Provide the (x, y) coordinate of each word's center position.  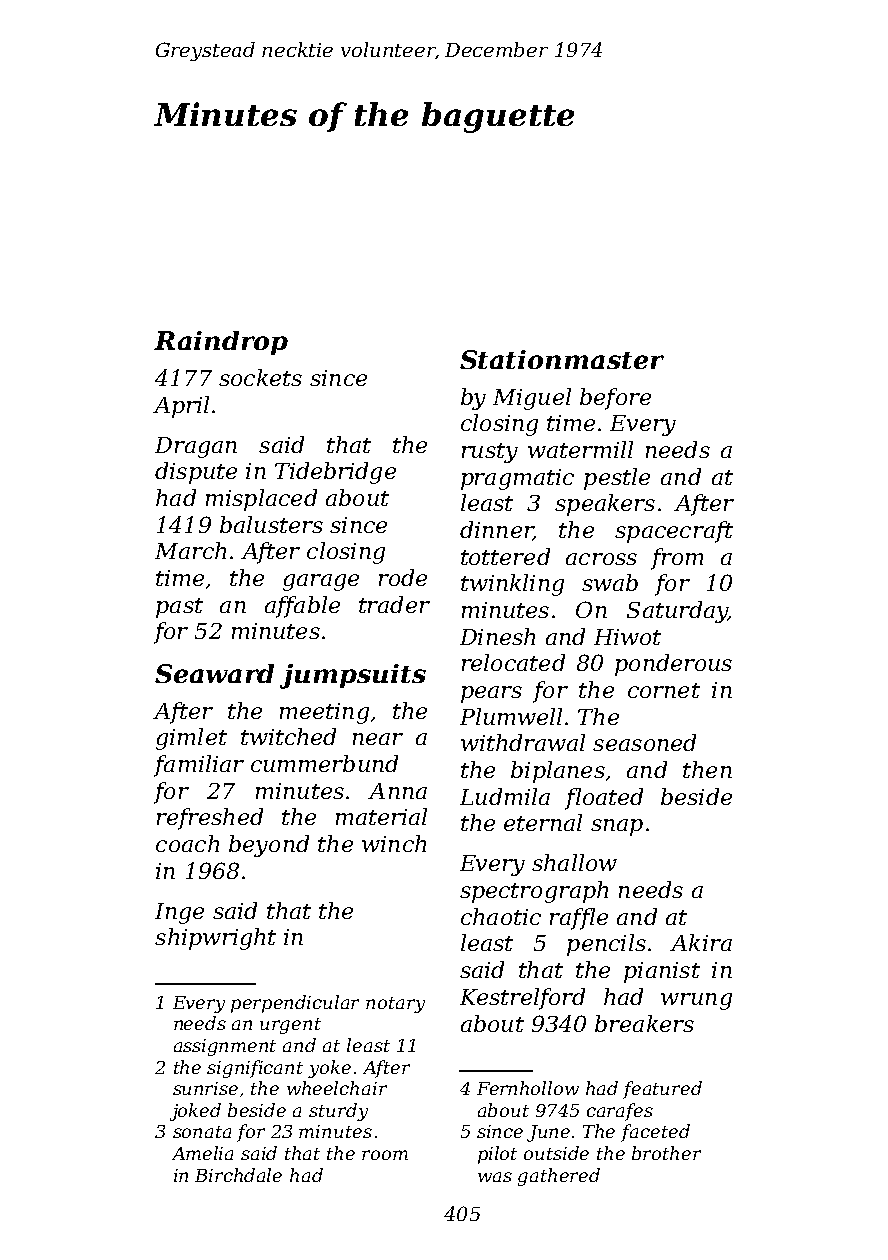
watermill (580, 449)
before (615, 399)
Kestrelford (522, 999)
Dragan (196, 447)
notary (395, 1005)
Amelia (202, 1153)
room (385, 1155)
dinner (496, 531)
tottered (505, 556)
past (179, 608)
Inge (179, 913)
